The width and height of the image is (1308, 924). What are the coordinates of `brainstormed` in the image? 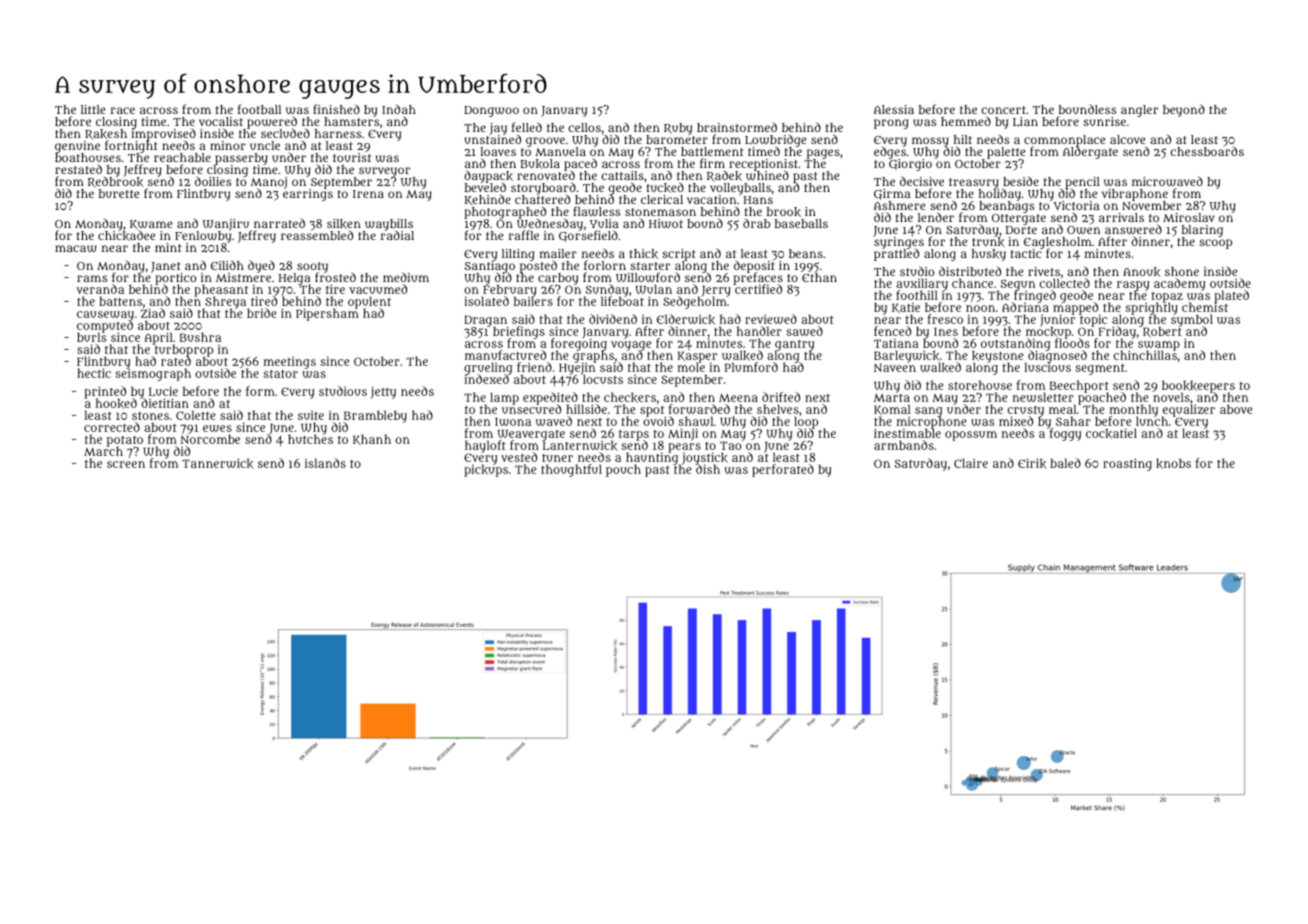 It's located at (737, 127).
